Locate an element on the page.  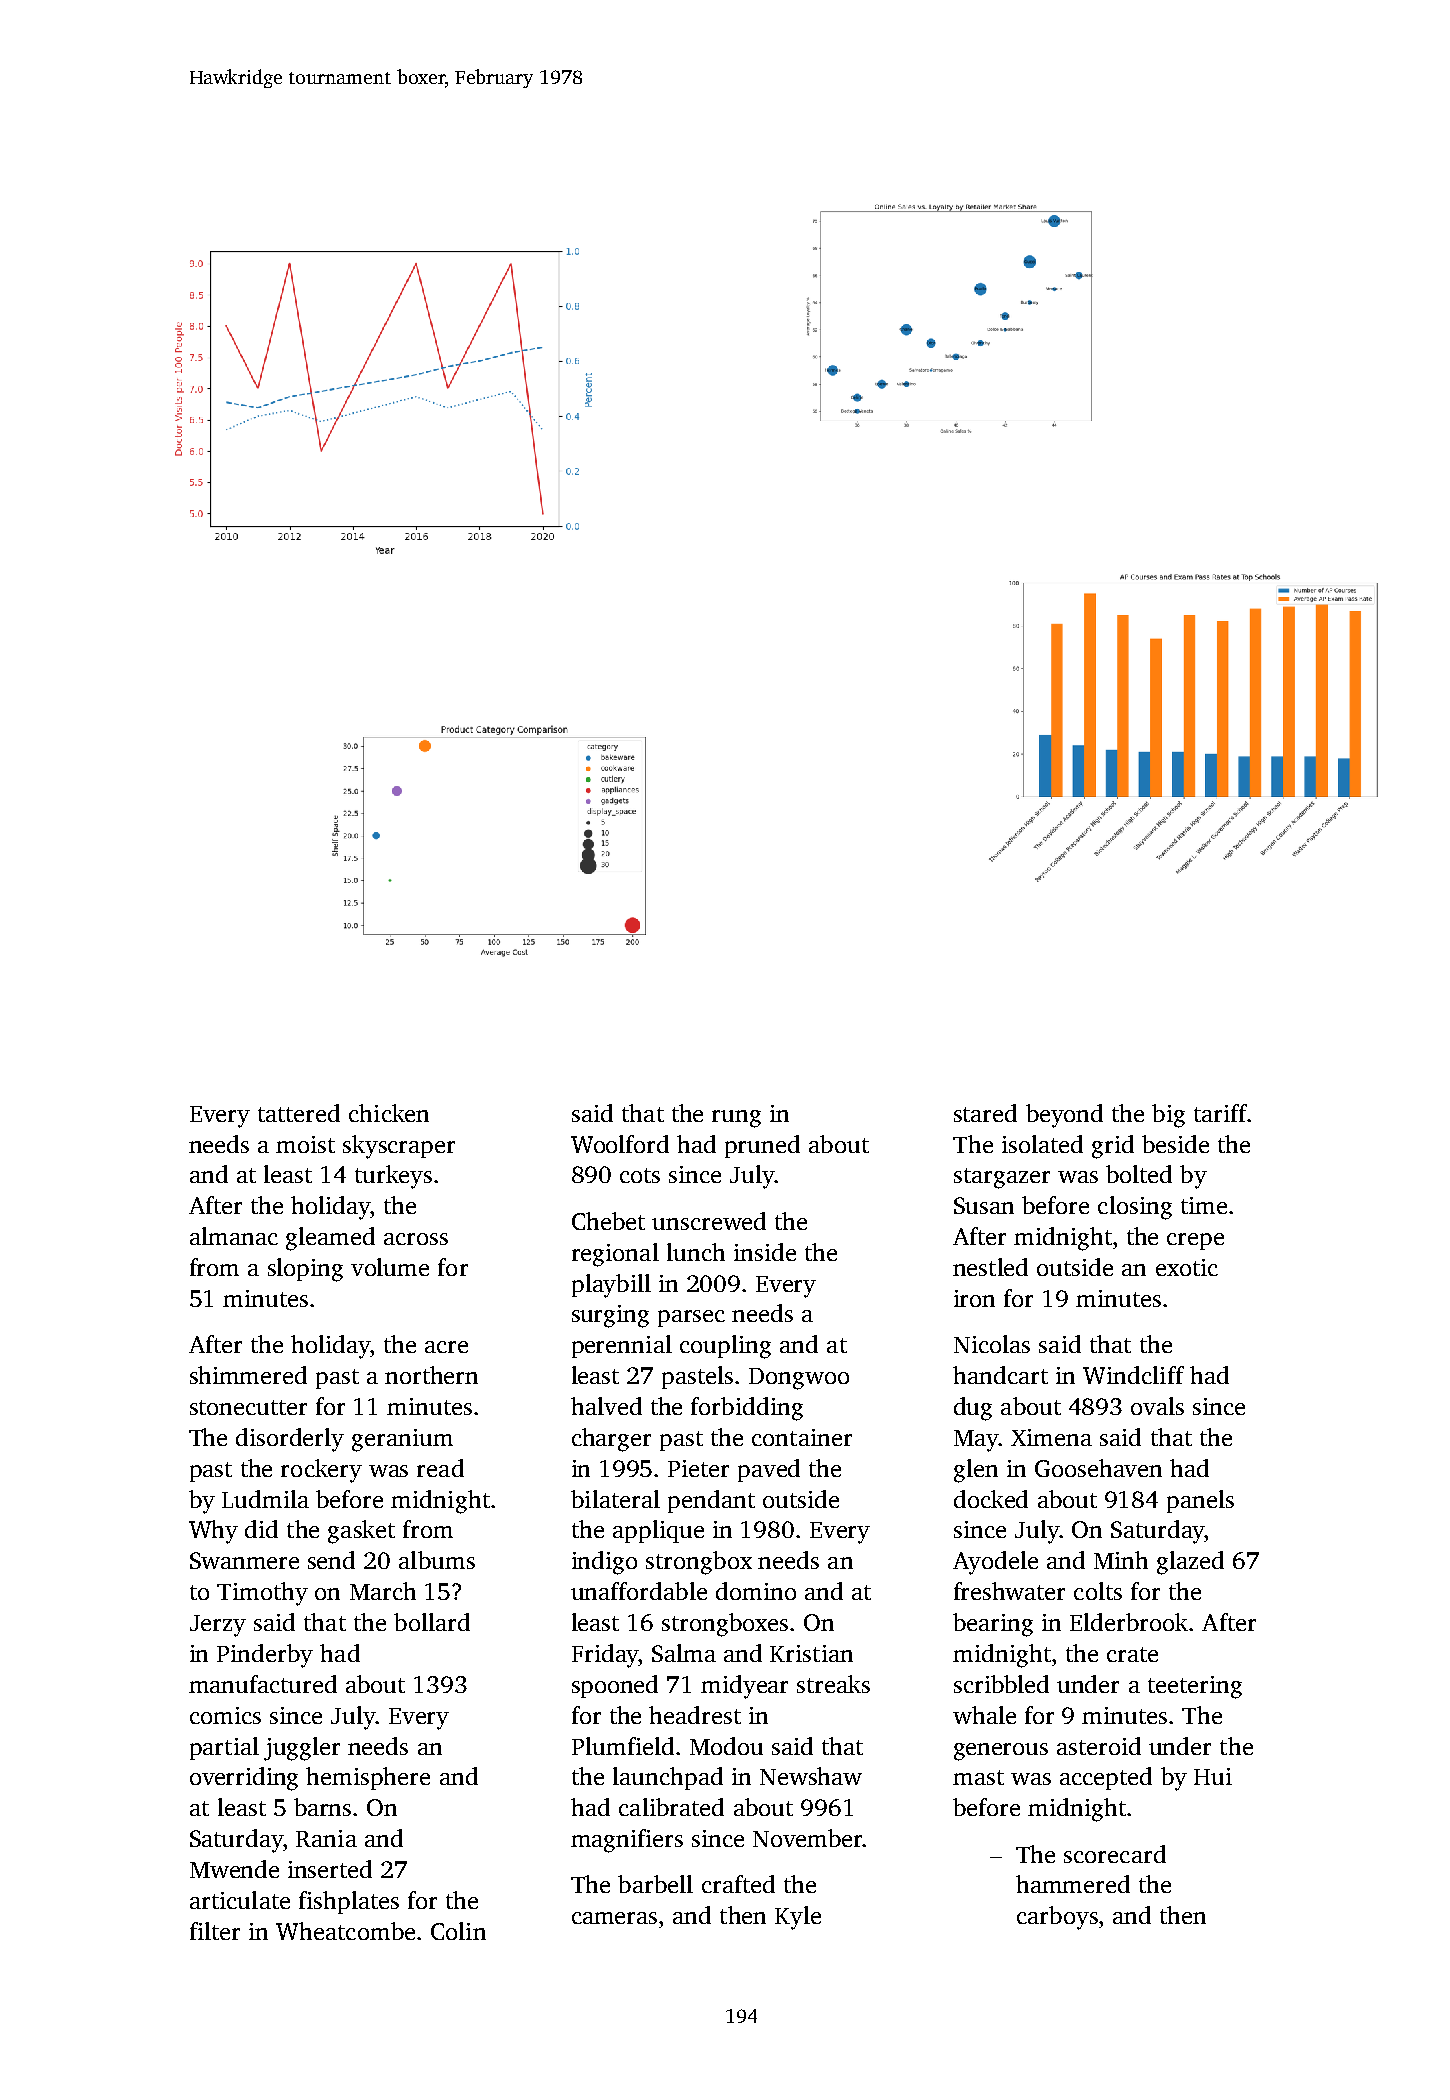
stared is located at coordinates (985, 1113).
